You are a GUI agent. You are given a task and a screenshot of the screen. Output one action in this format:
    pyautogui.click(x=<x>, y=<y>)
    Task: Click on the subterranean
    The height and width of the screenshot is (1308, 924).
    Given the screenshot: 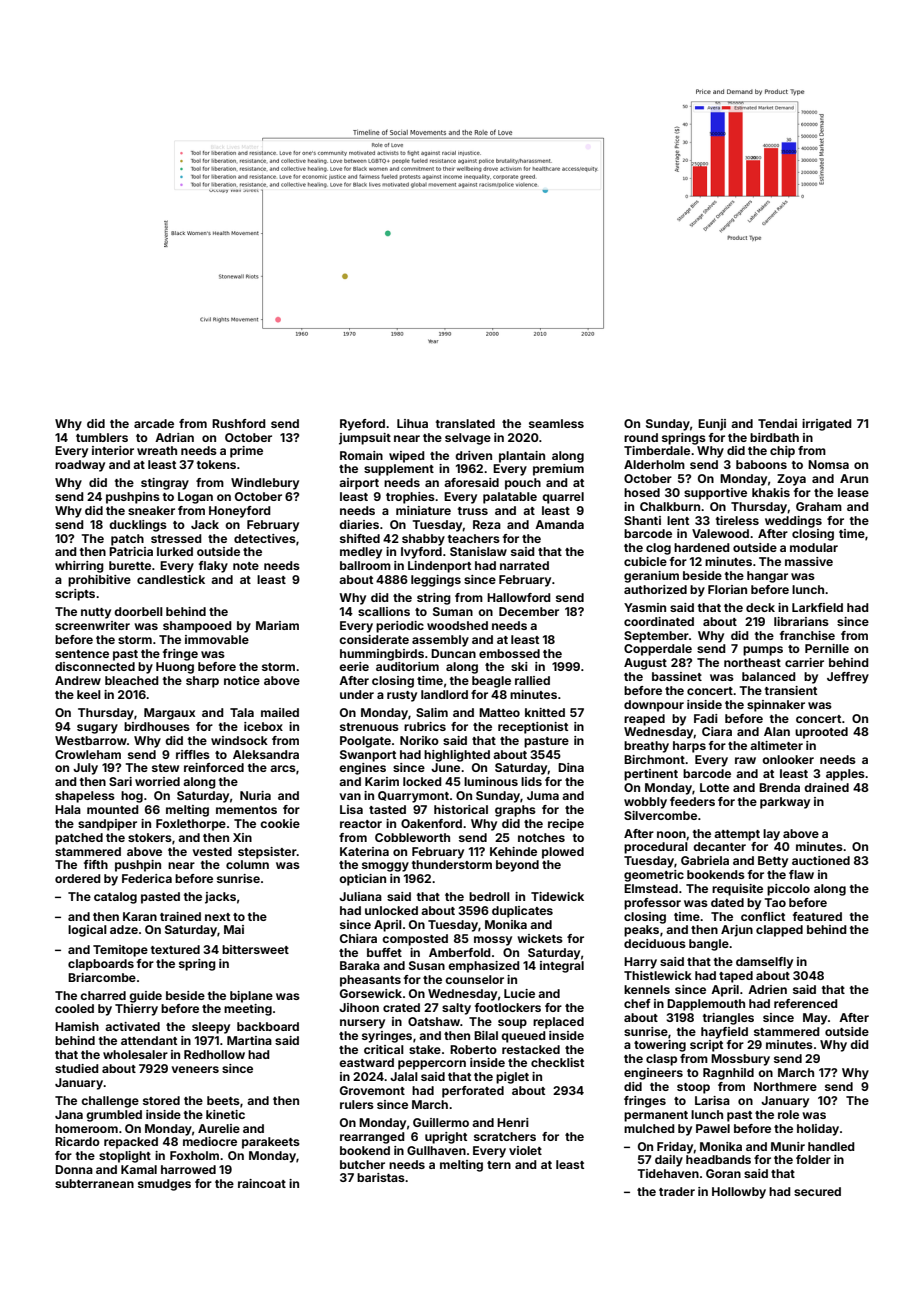 What is the action you would take?
    pyautogui.click(x=94, y=1183)
